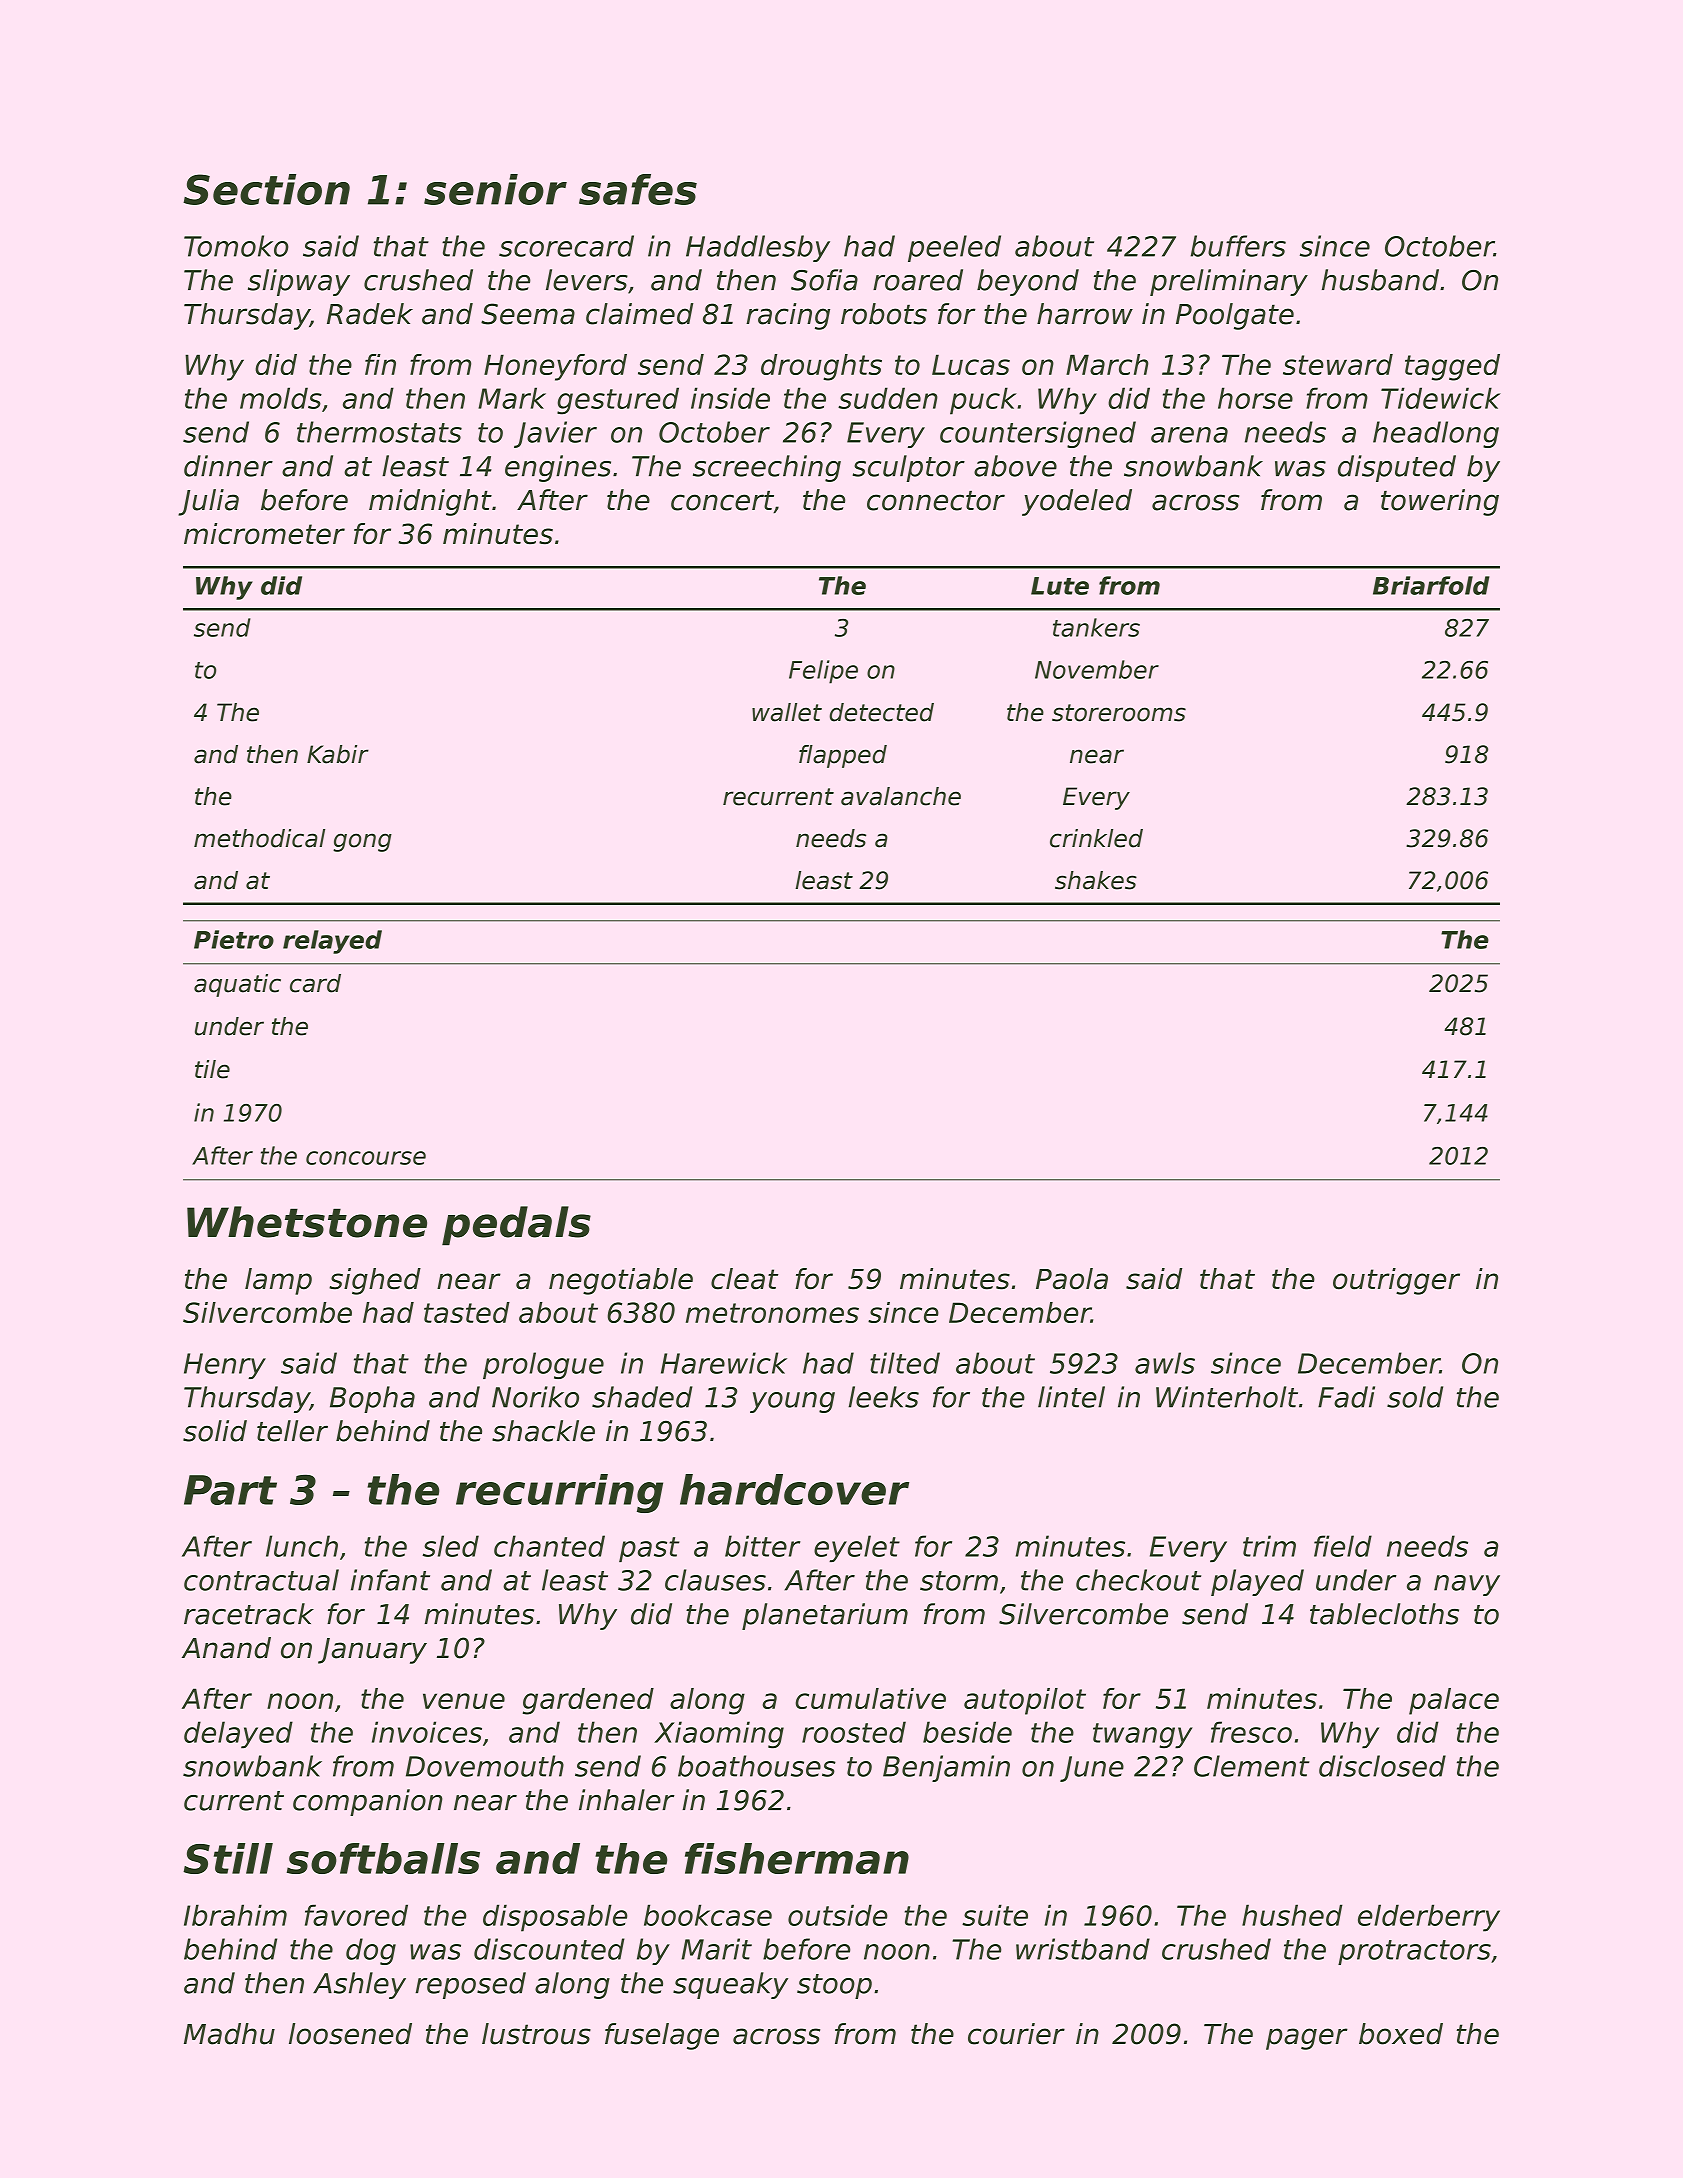 This screenshot has width=1683, height=2178. I want to click on lintel, so click(1071, 1397).
